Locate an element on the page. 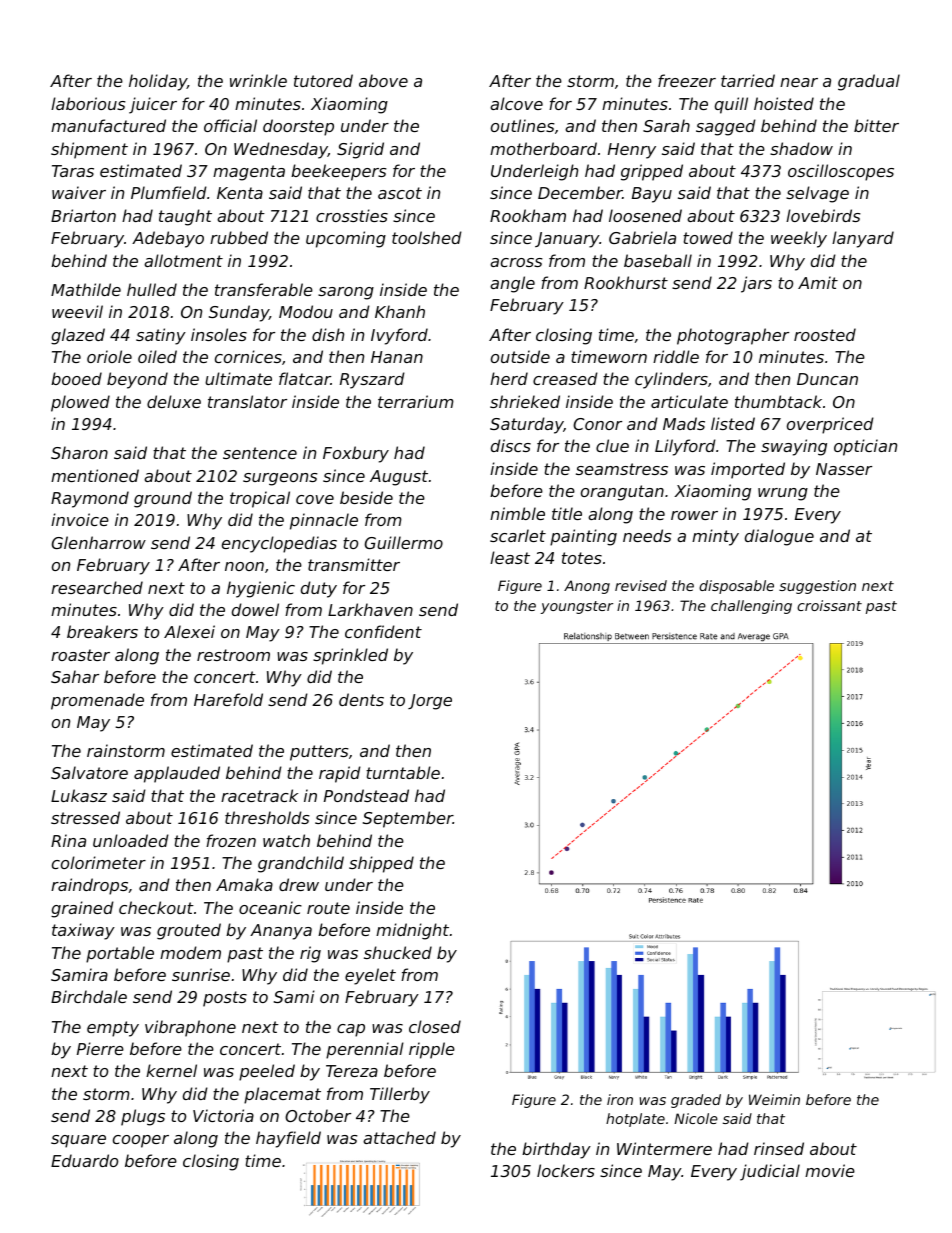  challenging is located at coordinates (751, 607).
